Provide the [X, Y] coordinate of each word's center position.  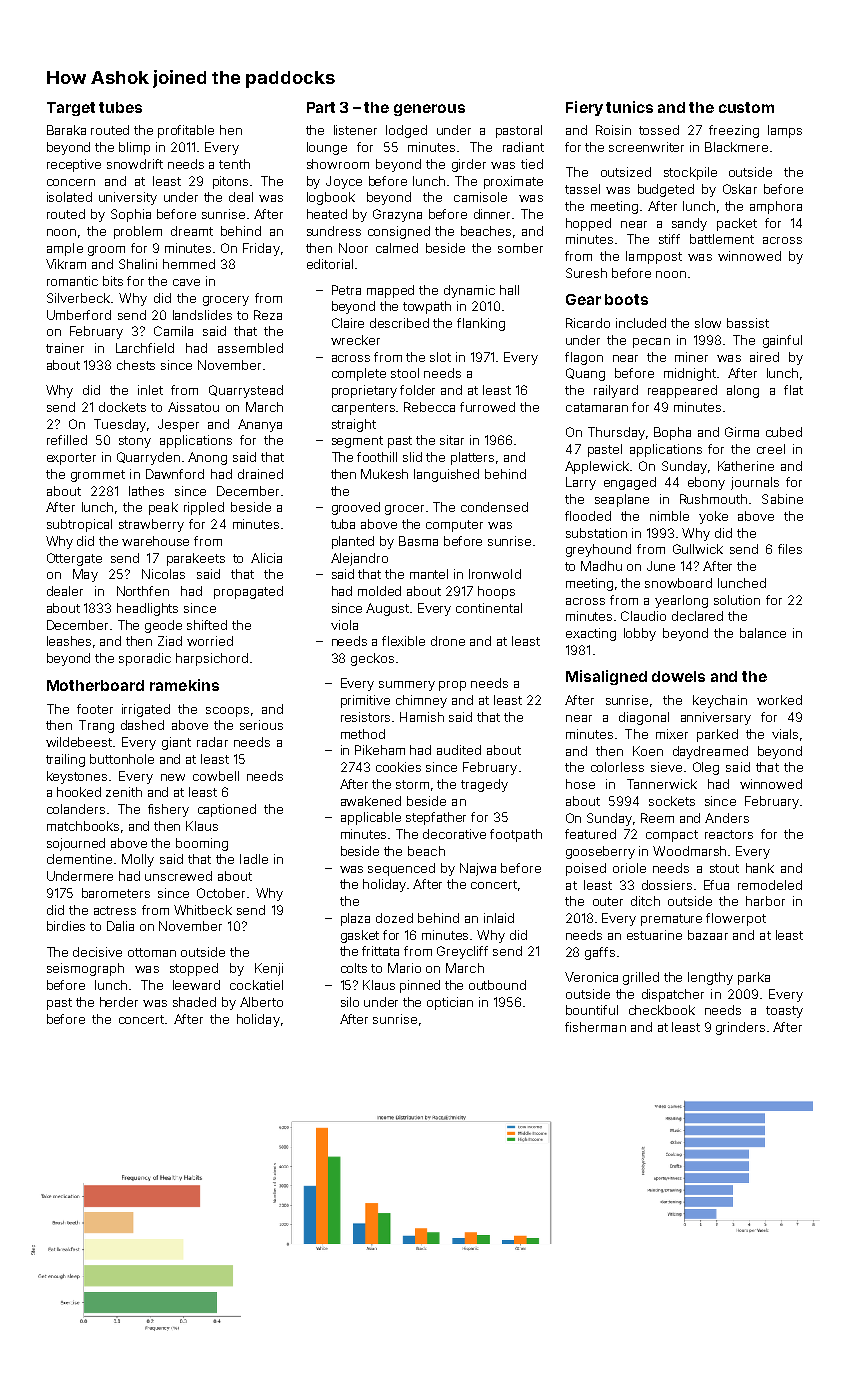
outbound [497, 985]
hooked [79, 792]
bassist [748, 323]
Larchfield [145, 348]
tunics [629, 107]
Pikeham [380, 750]
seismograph [85, 969]
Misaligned [606, 677]
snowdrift [135, 164]
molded [379, 591]
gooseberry [600, 852]
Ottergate [74, 559]
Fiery [584, 108]
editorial [330, 264]
